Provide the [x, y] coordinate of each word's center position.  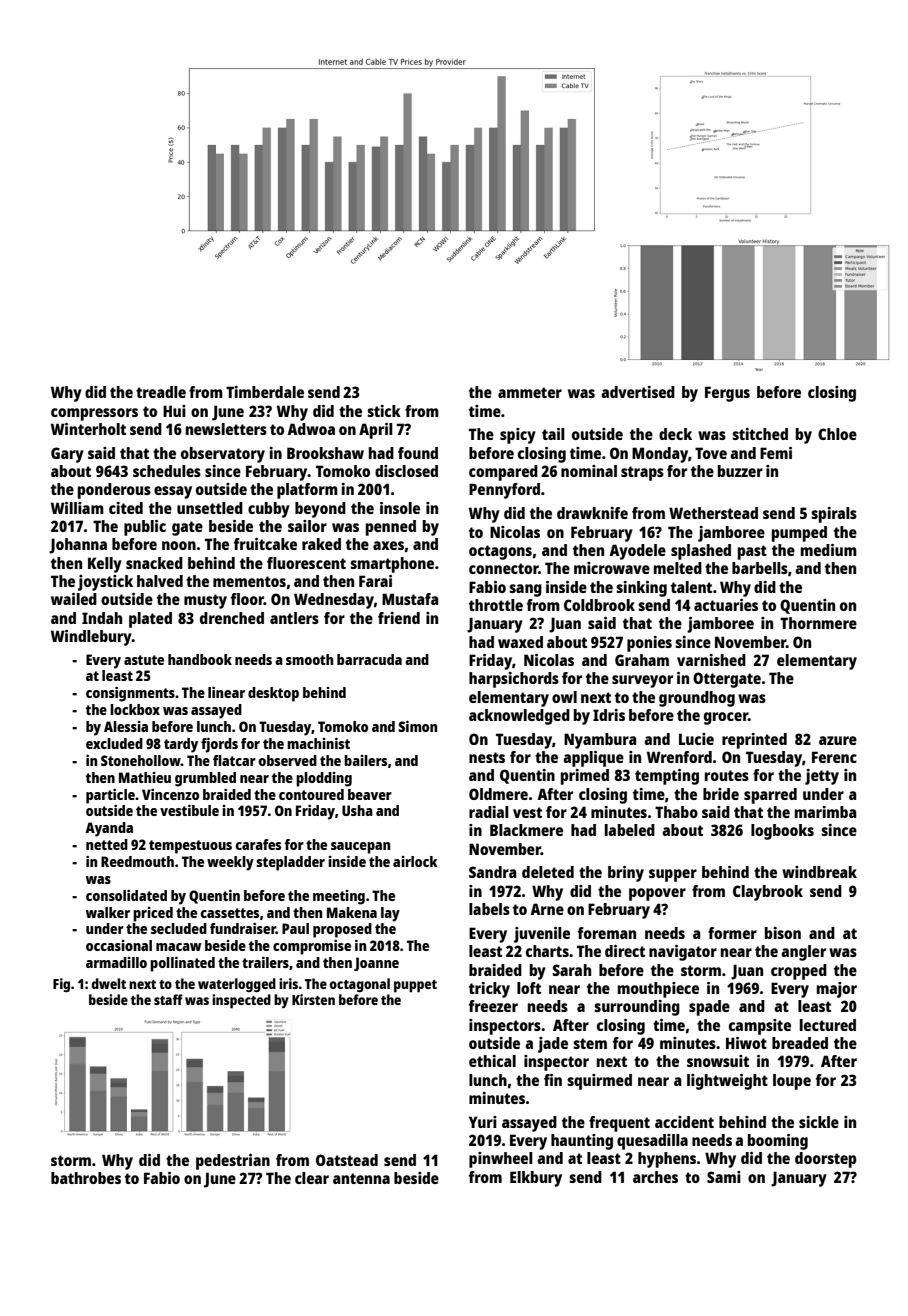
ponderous [114, 491]
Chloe [837, 434]
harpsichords [514, 680]
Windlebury [91, 638]
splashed [701, 552]
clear [312, 1178]
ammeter [530, 392]
